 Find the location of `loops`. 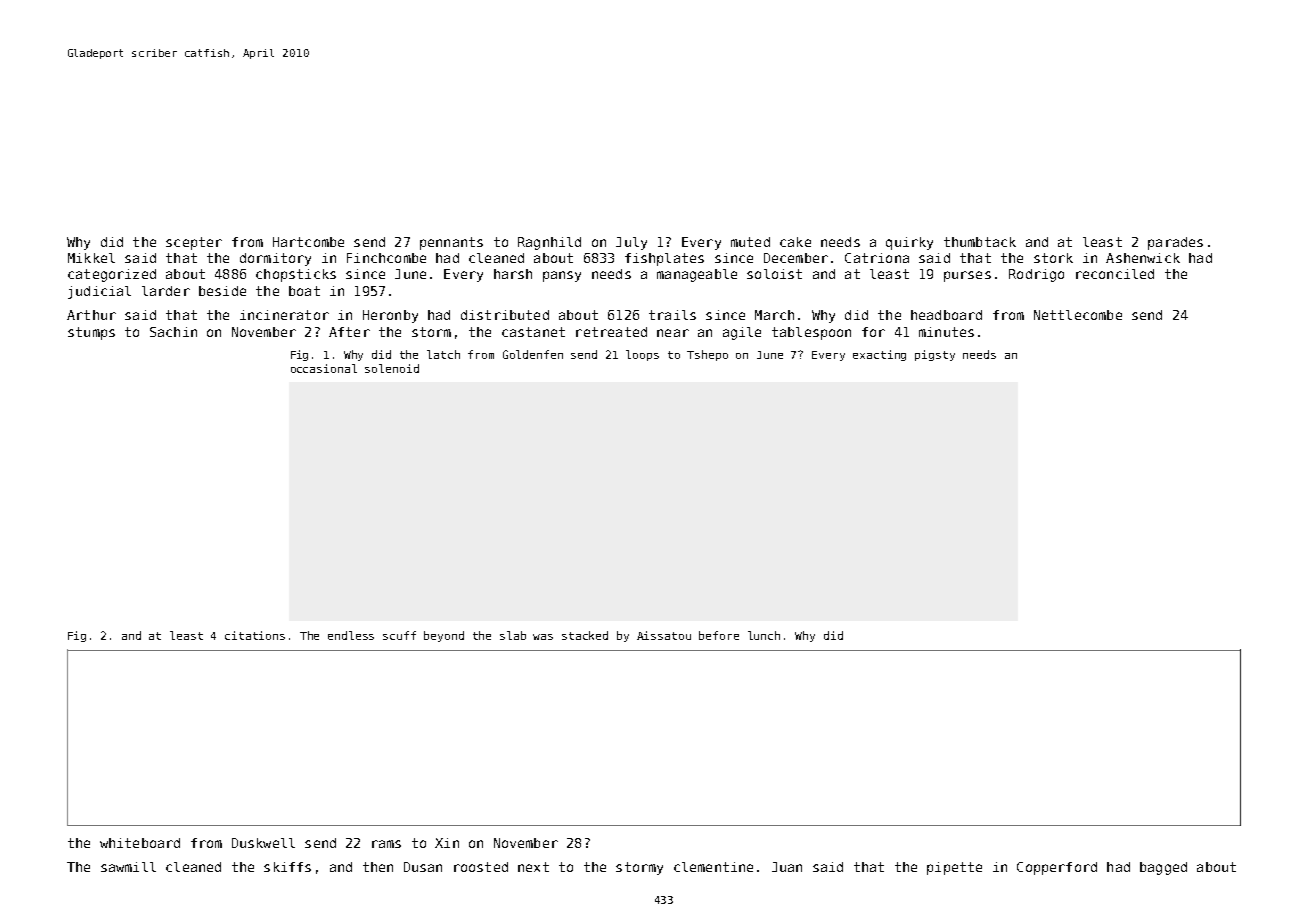

loops is located at coordinates (642, 355).
